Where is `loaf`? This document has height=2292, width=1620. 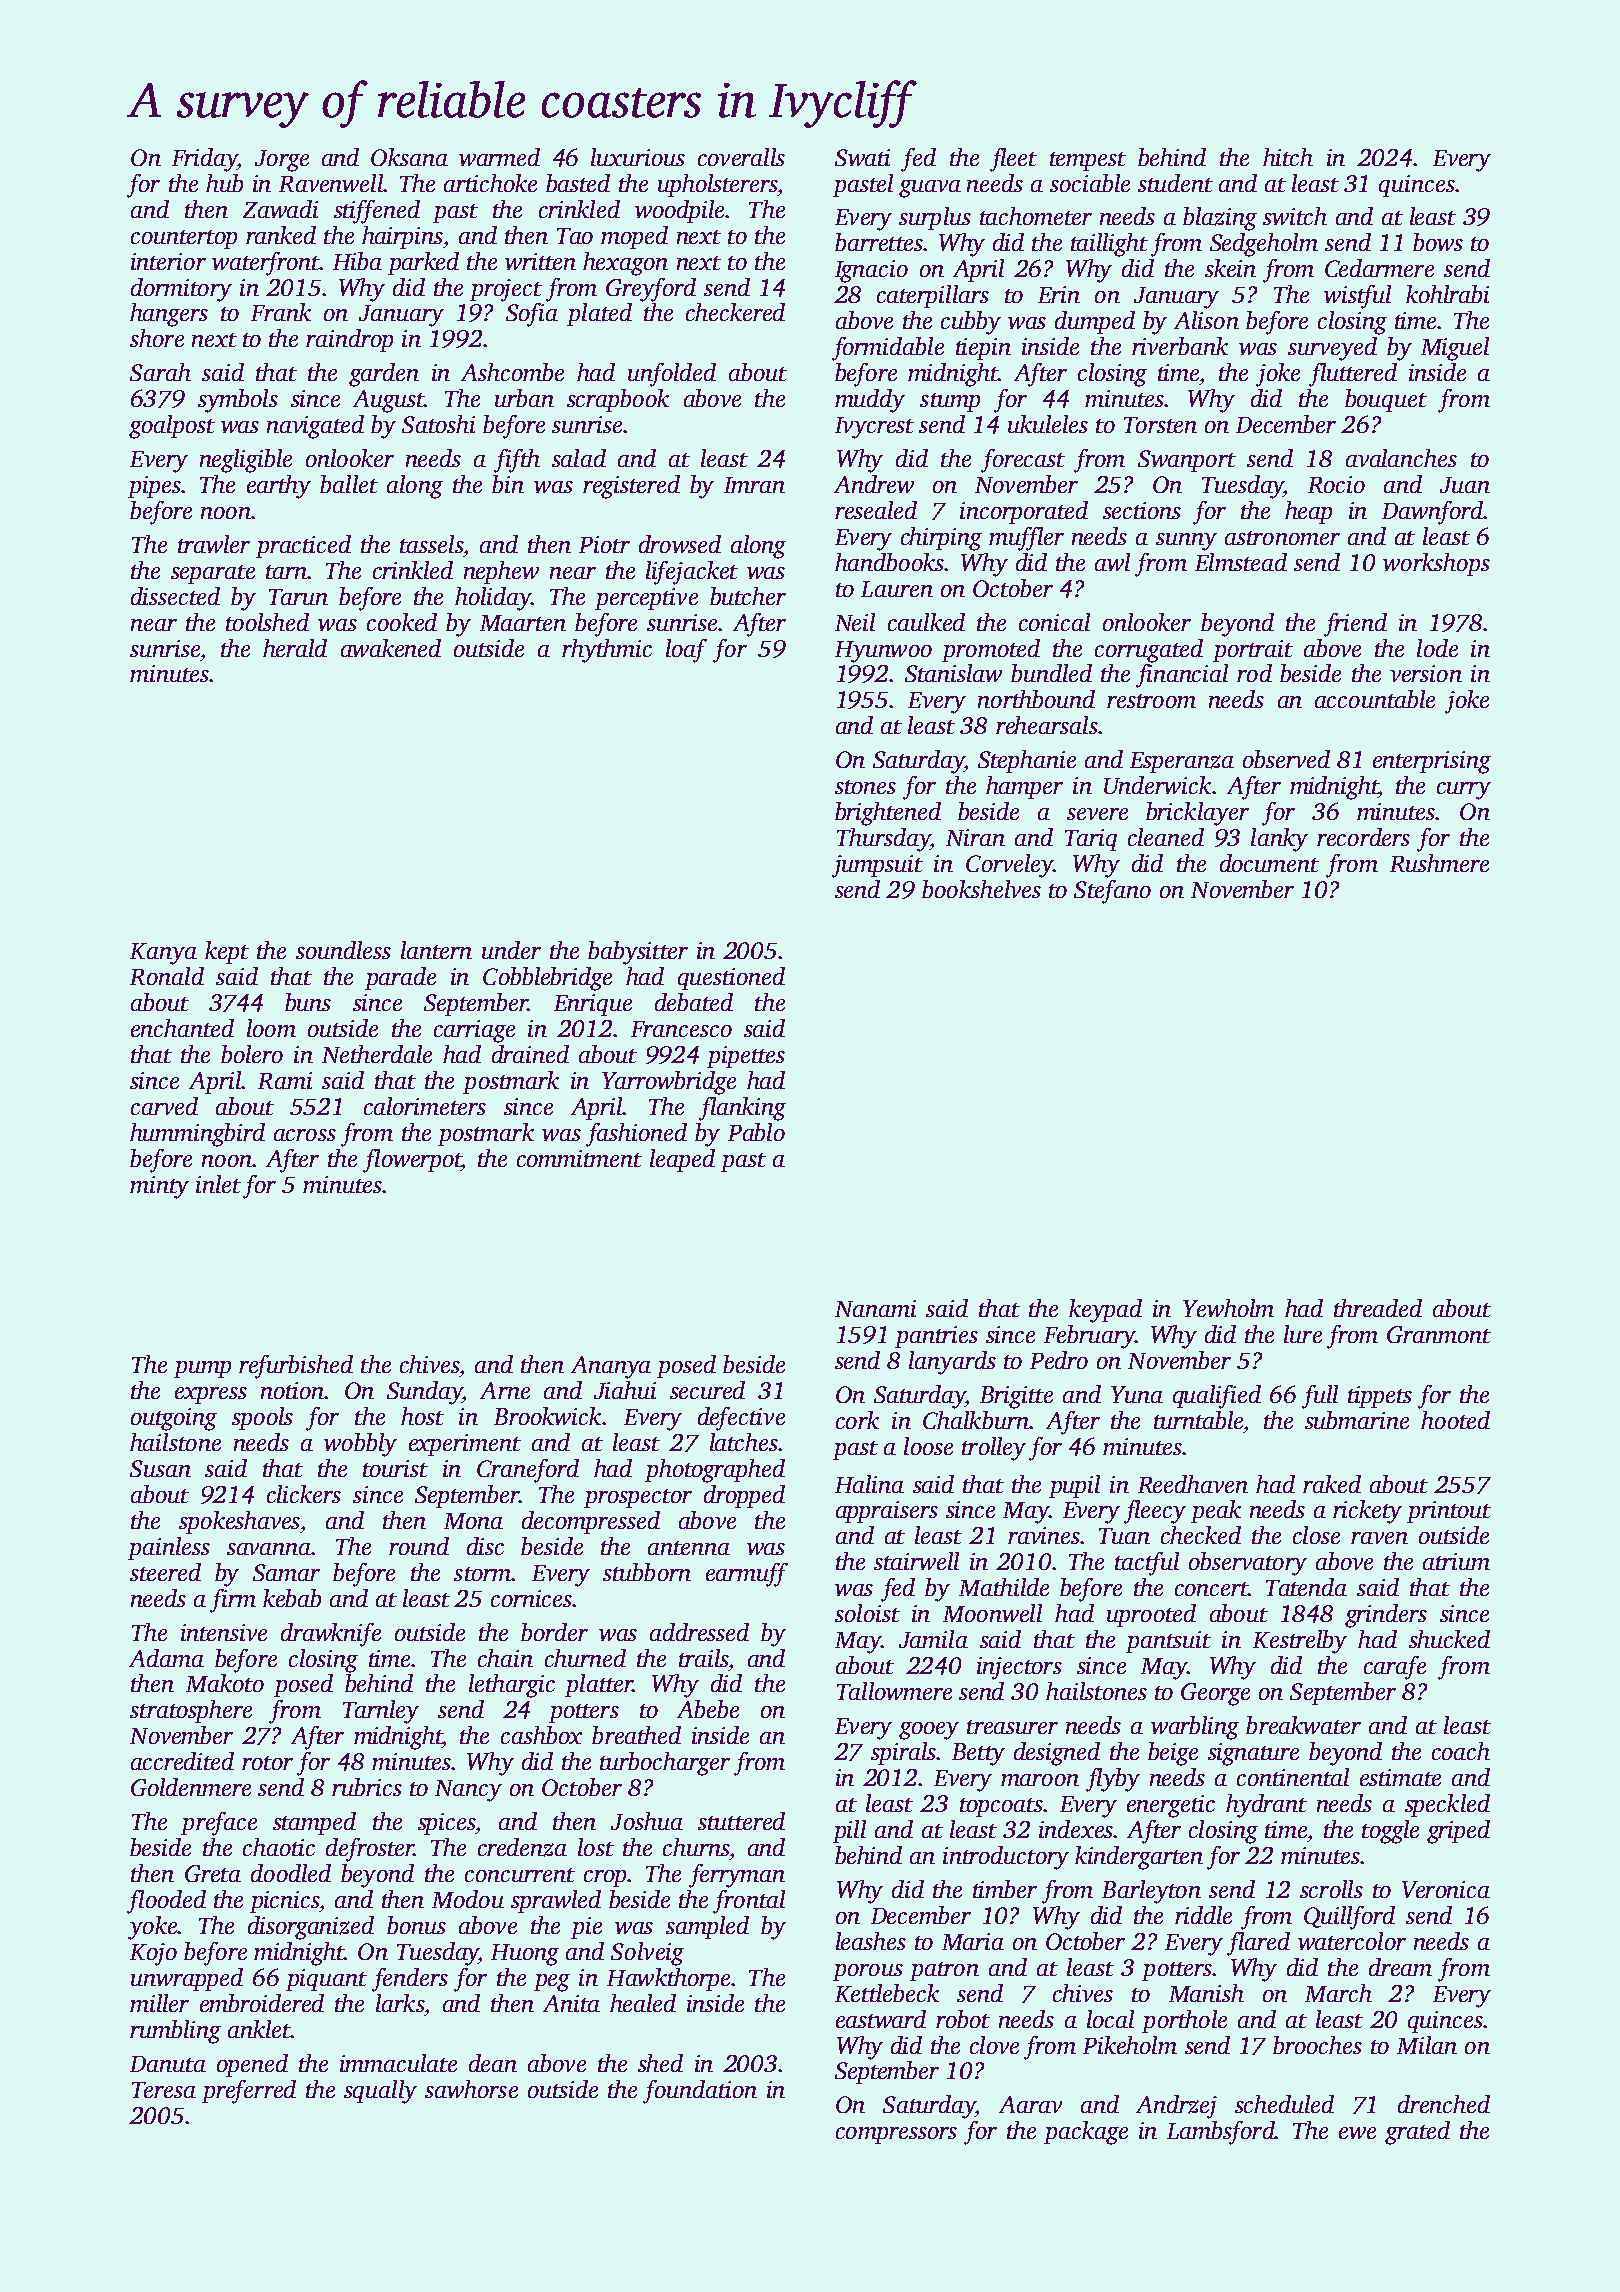 loaf is located at coordinates (686, 651).
